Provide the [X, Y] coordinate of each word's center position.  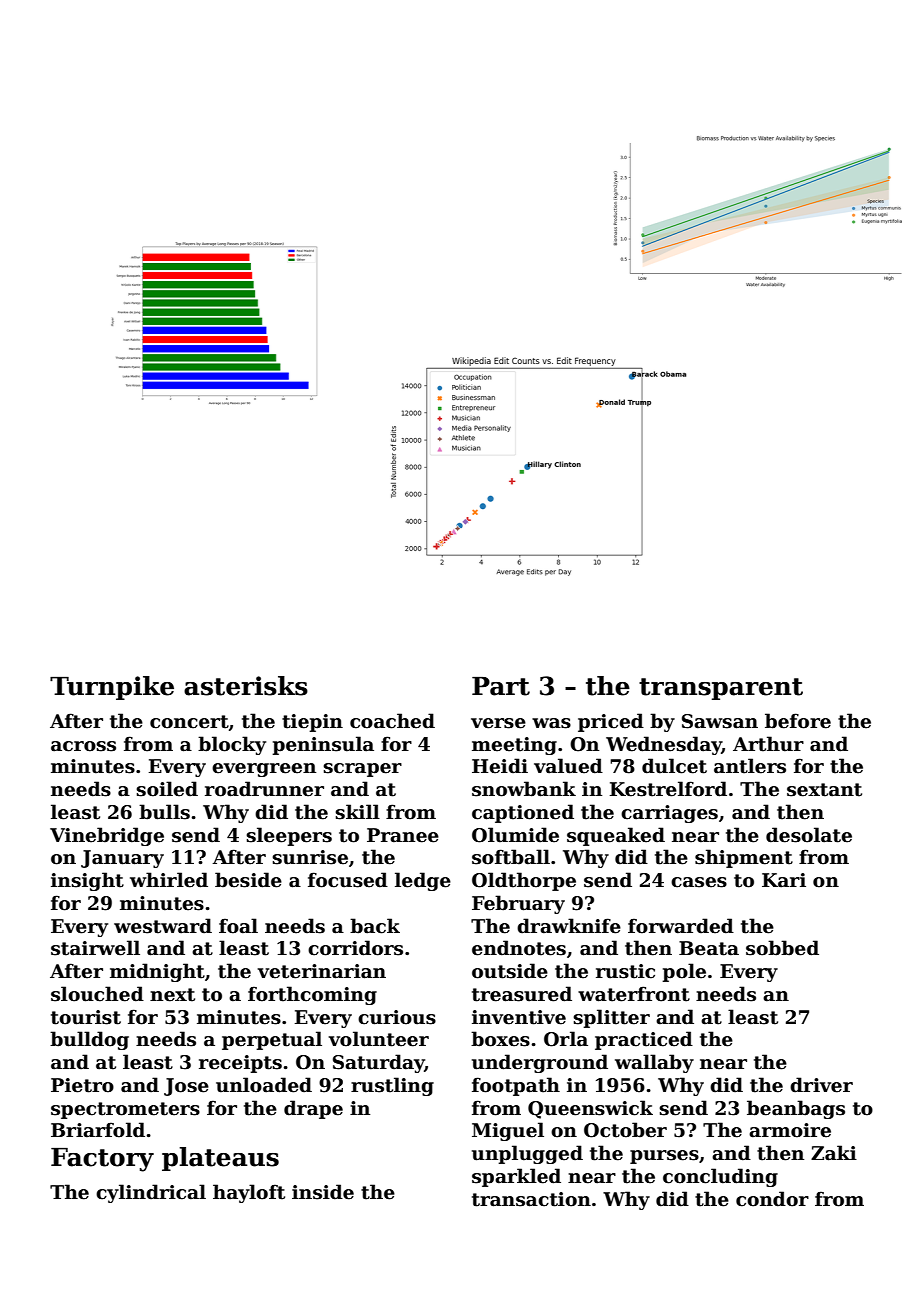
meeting [514, 746]
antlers [750, 766]
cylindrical [151, 1193]
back [375, 926]
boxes [500, 1039]
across [83, 746]
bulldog [89, 1040]
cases [699, 882]
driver [821, 1085]
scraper [362, 770]
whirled [169, 880]
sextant [824, 790]
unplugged [527, 1154]
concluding [720, 1177]
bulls [164, 812]
